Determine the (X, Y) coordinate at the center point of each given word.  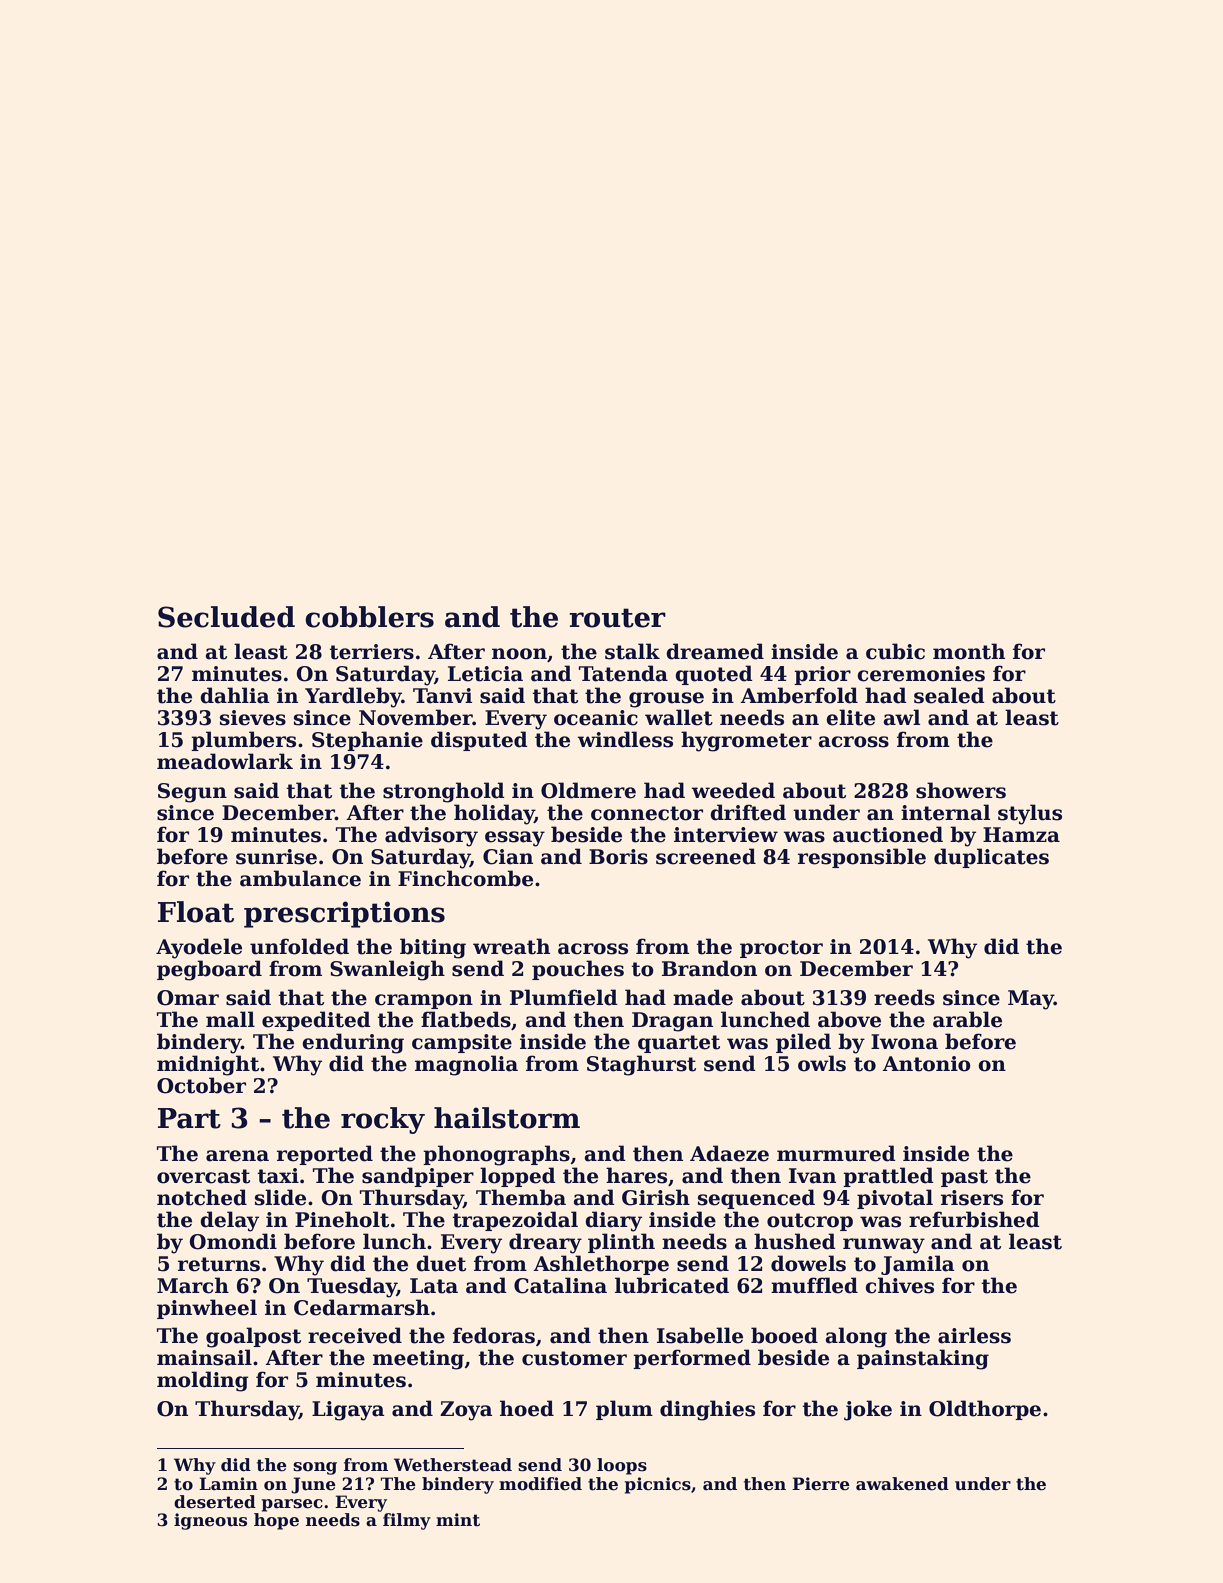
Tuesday (352, 1287)
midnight (208, 1065)
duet (441, 1263)
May (1031, 1000)
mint (458, 1520)
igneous (210, 1521)
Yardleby (353, 697)
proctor (781, 949)
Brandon (709, 968)
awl (901, 717)
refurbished (974, 1219)
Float (196, 912)
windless (625, 739)
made (703, 997)
